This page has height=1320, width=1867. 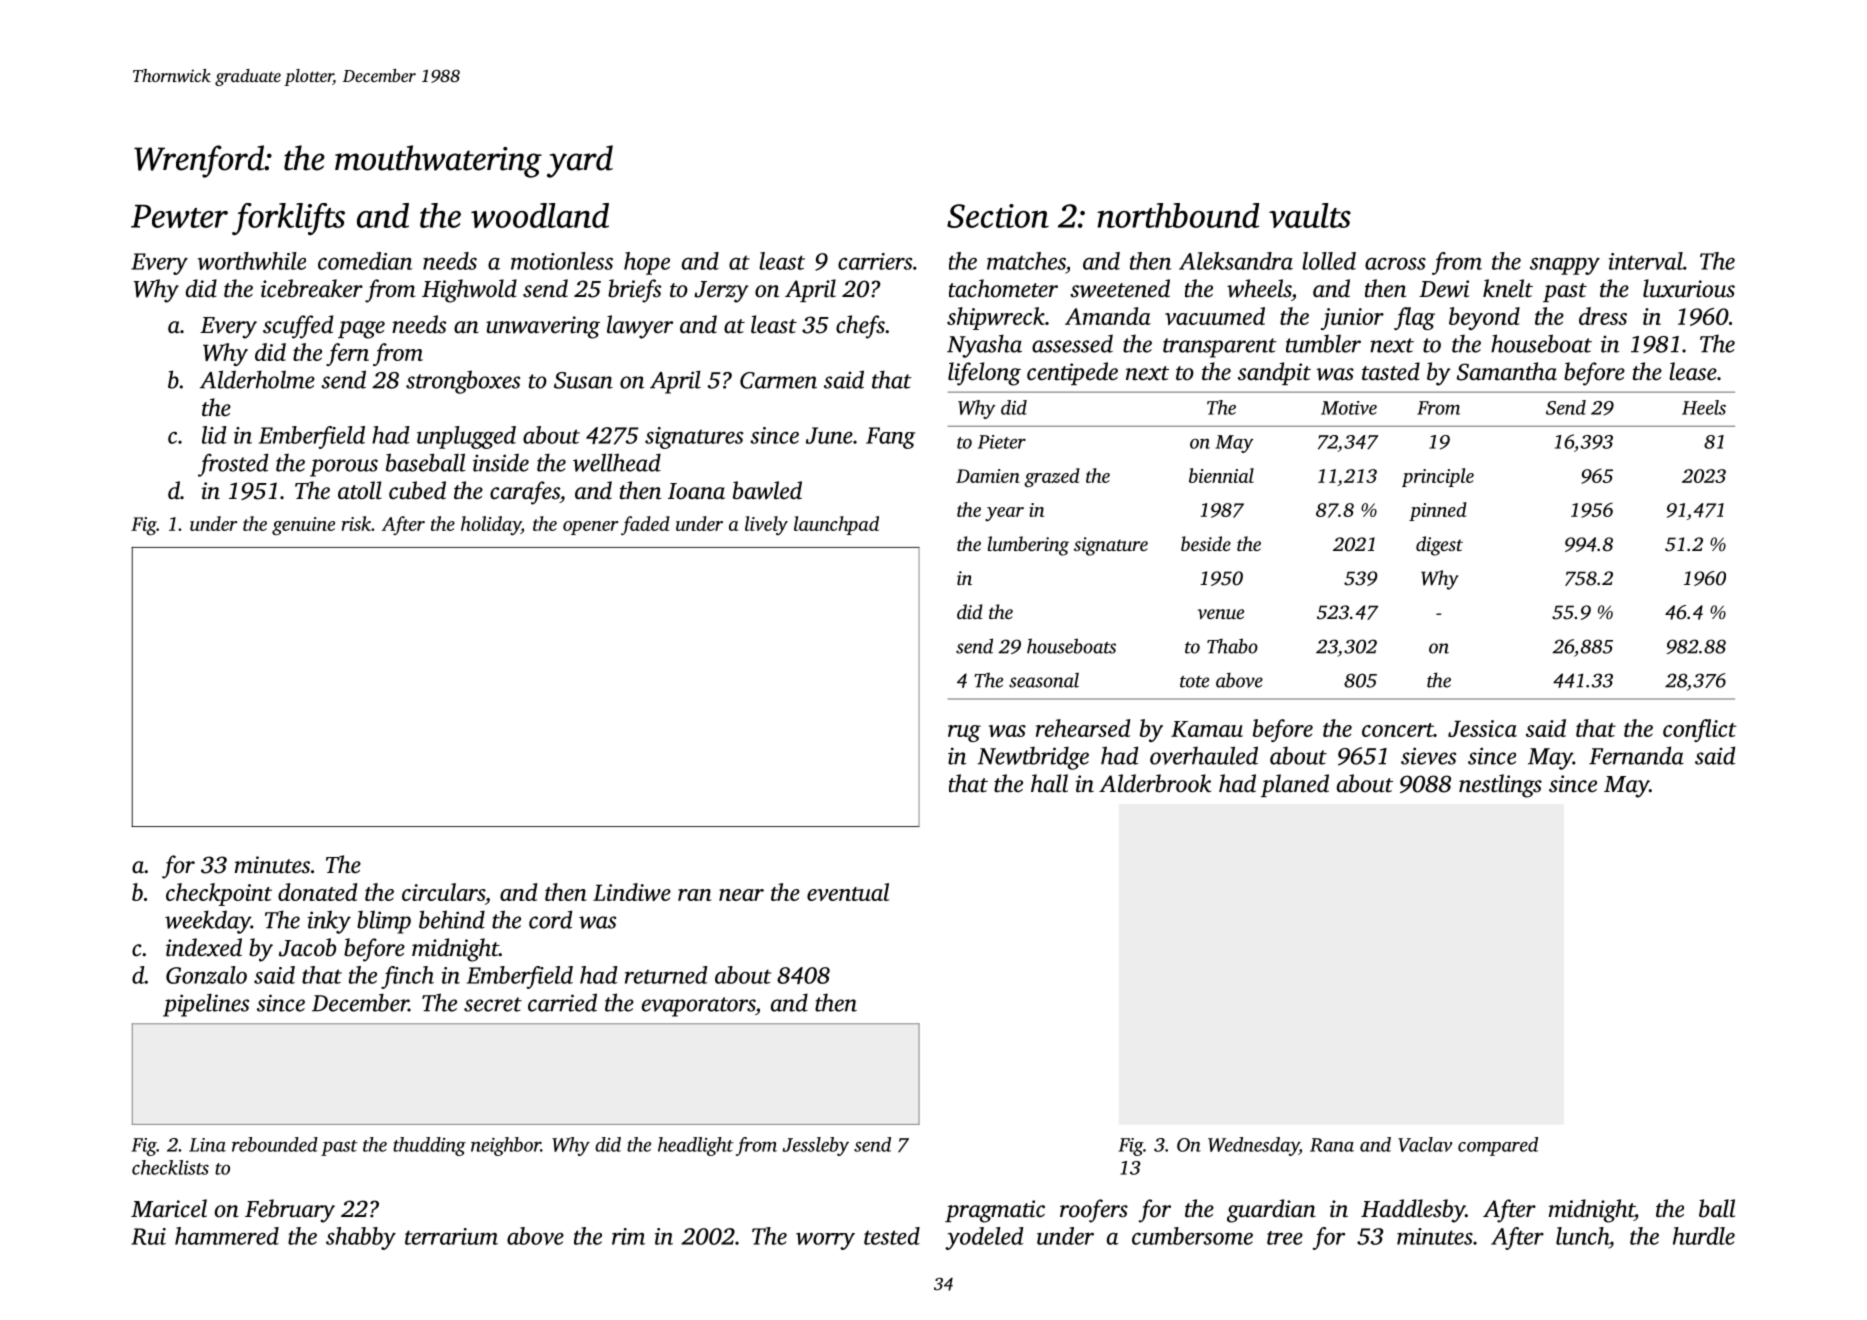 What do you see at coordinates (148, 1236) in the page?
I see `Rui` at bounding box center [148, 1236].
